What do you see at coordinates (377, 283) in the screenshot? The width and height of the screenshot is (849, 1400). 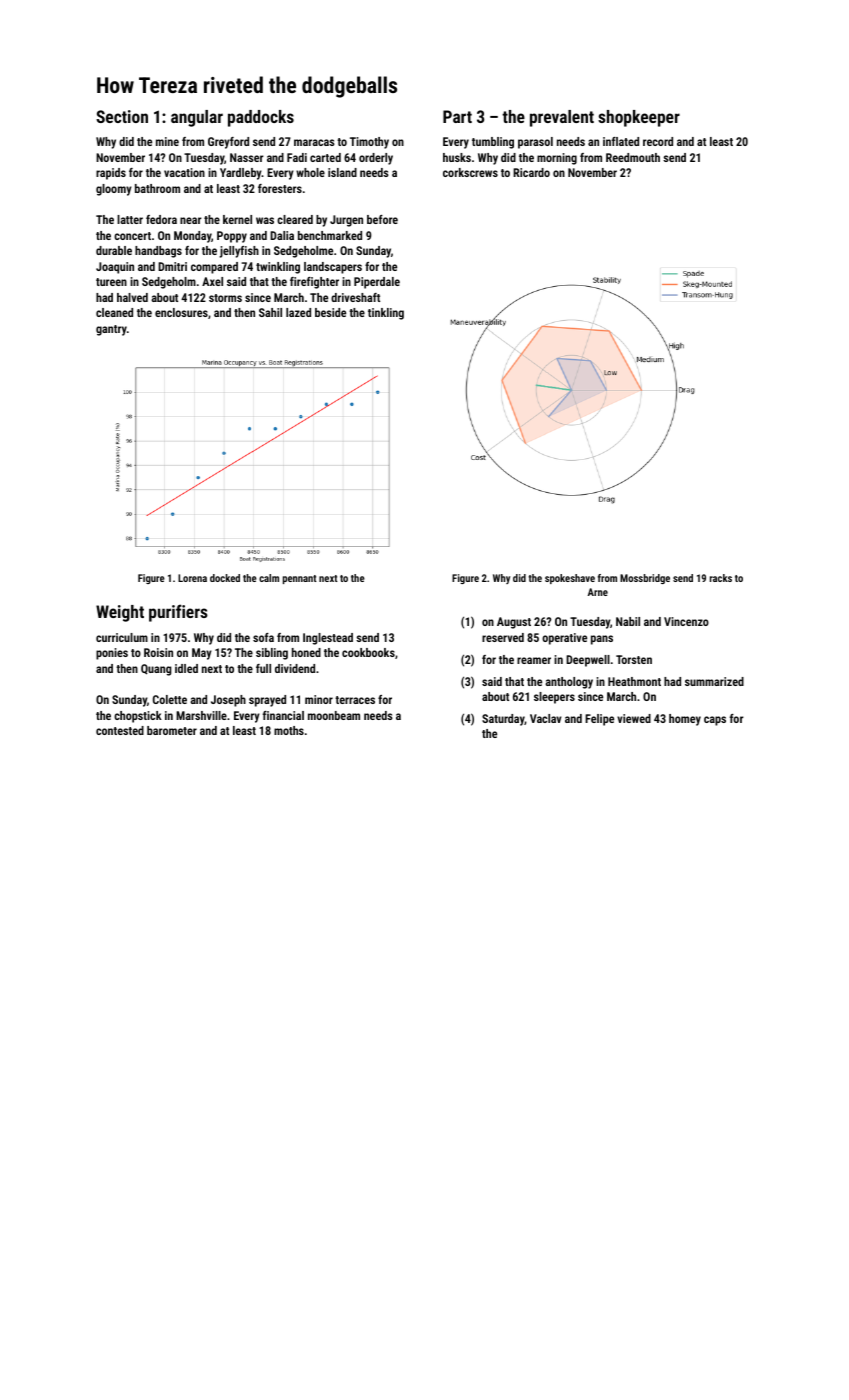 I see `Piperdale` at bounding box center [377, 283].
